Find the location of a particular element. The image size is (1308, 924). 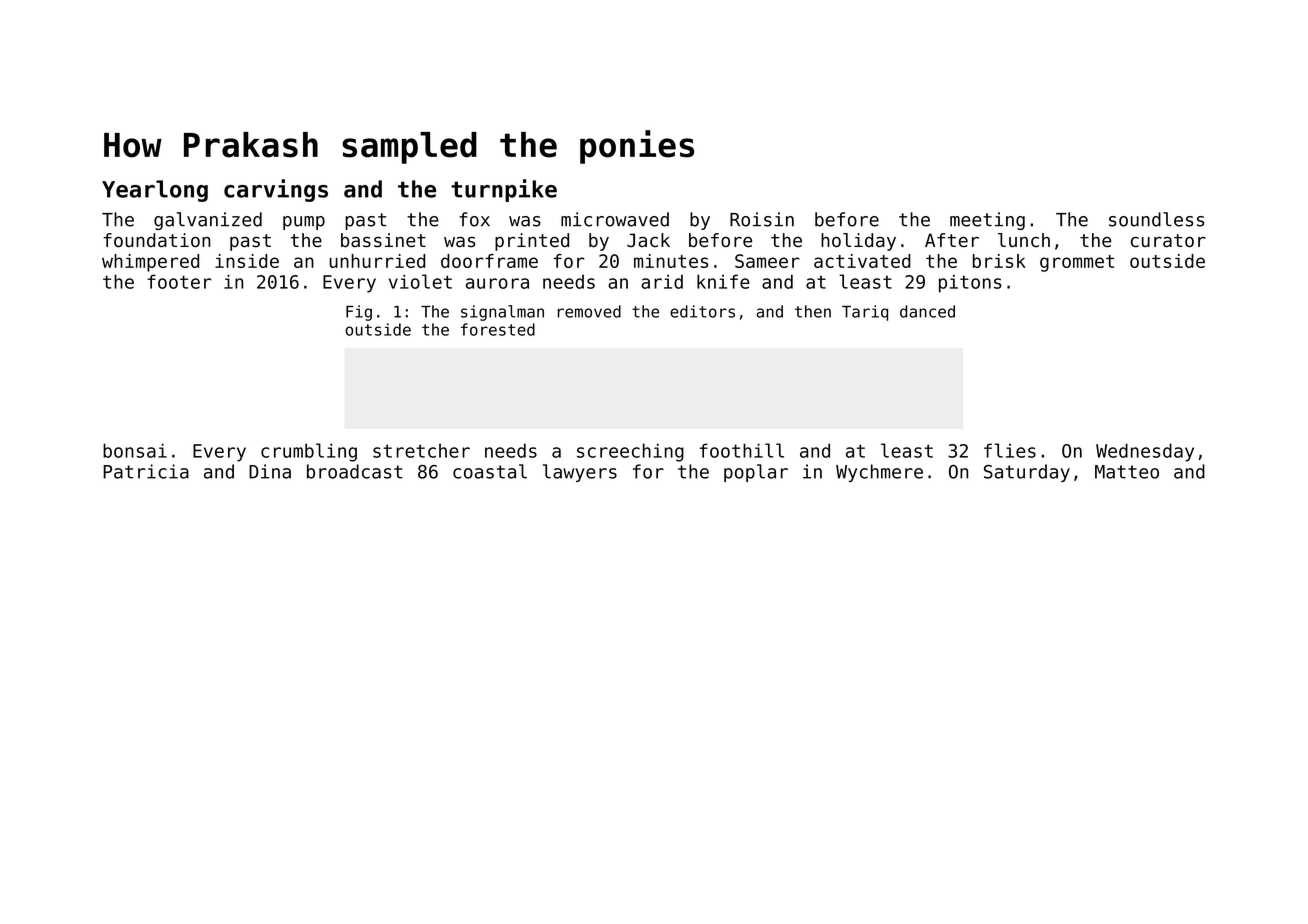

carvings is located at coordinates (276, 190).
